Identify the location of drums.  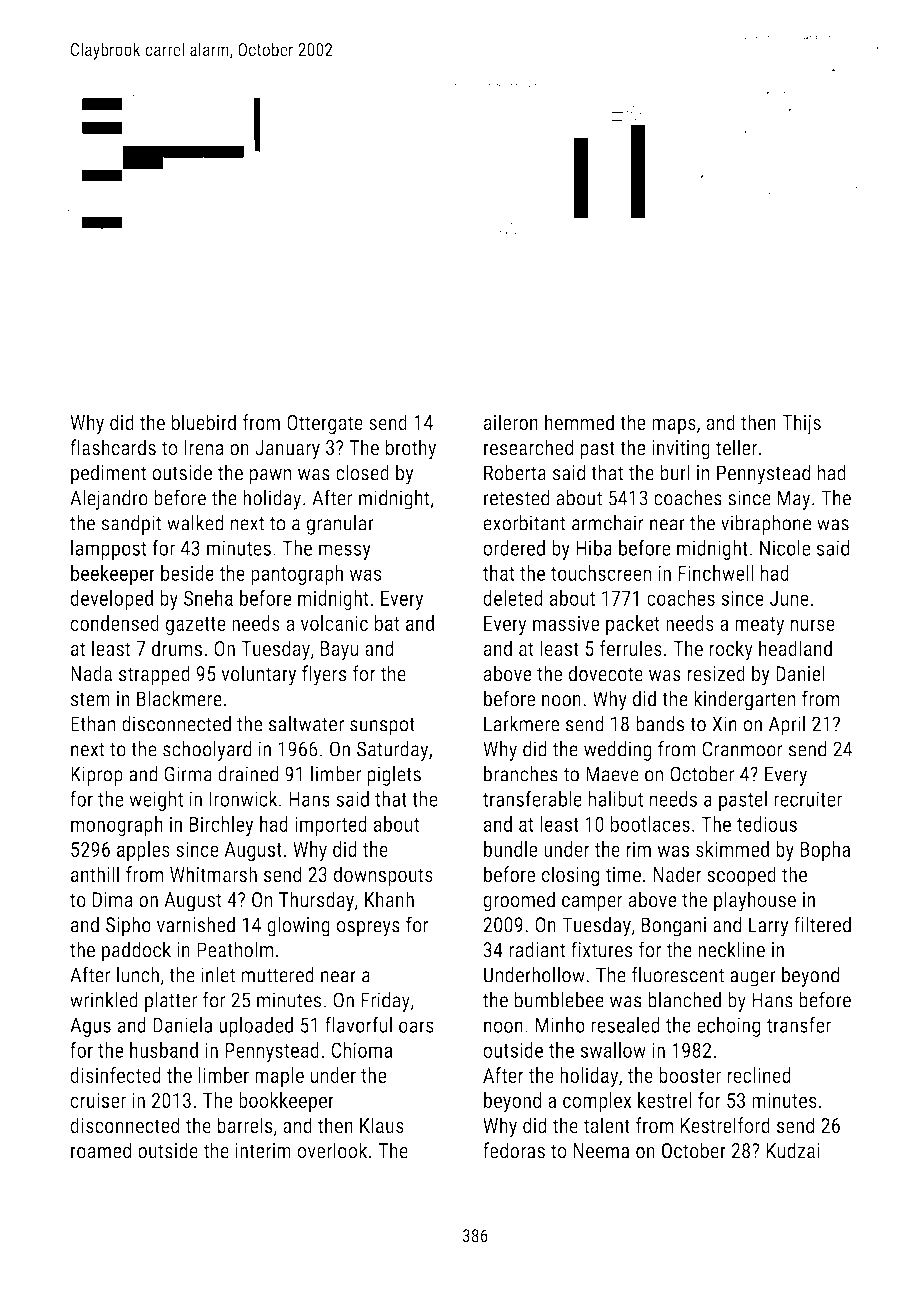
(177, 648).
